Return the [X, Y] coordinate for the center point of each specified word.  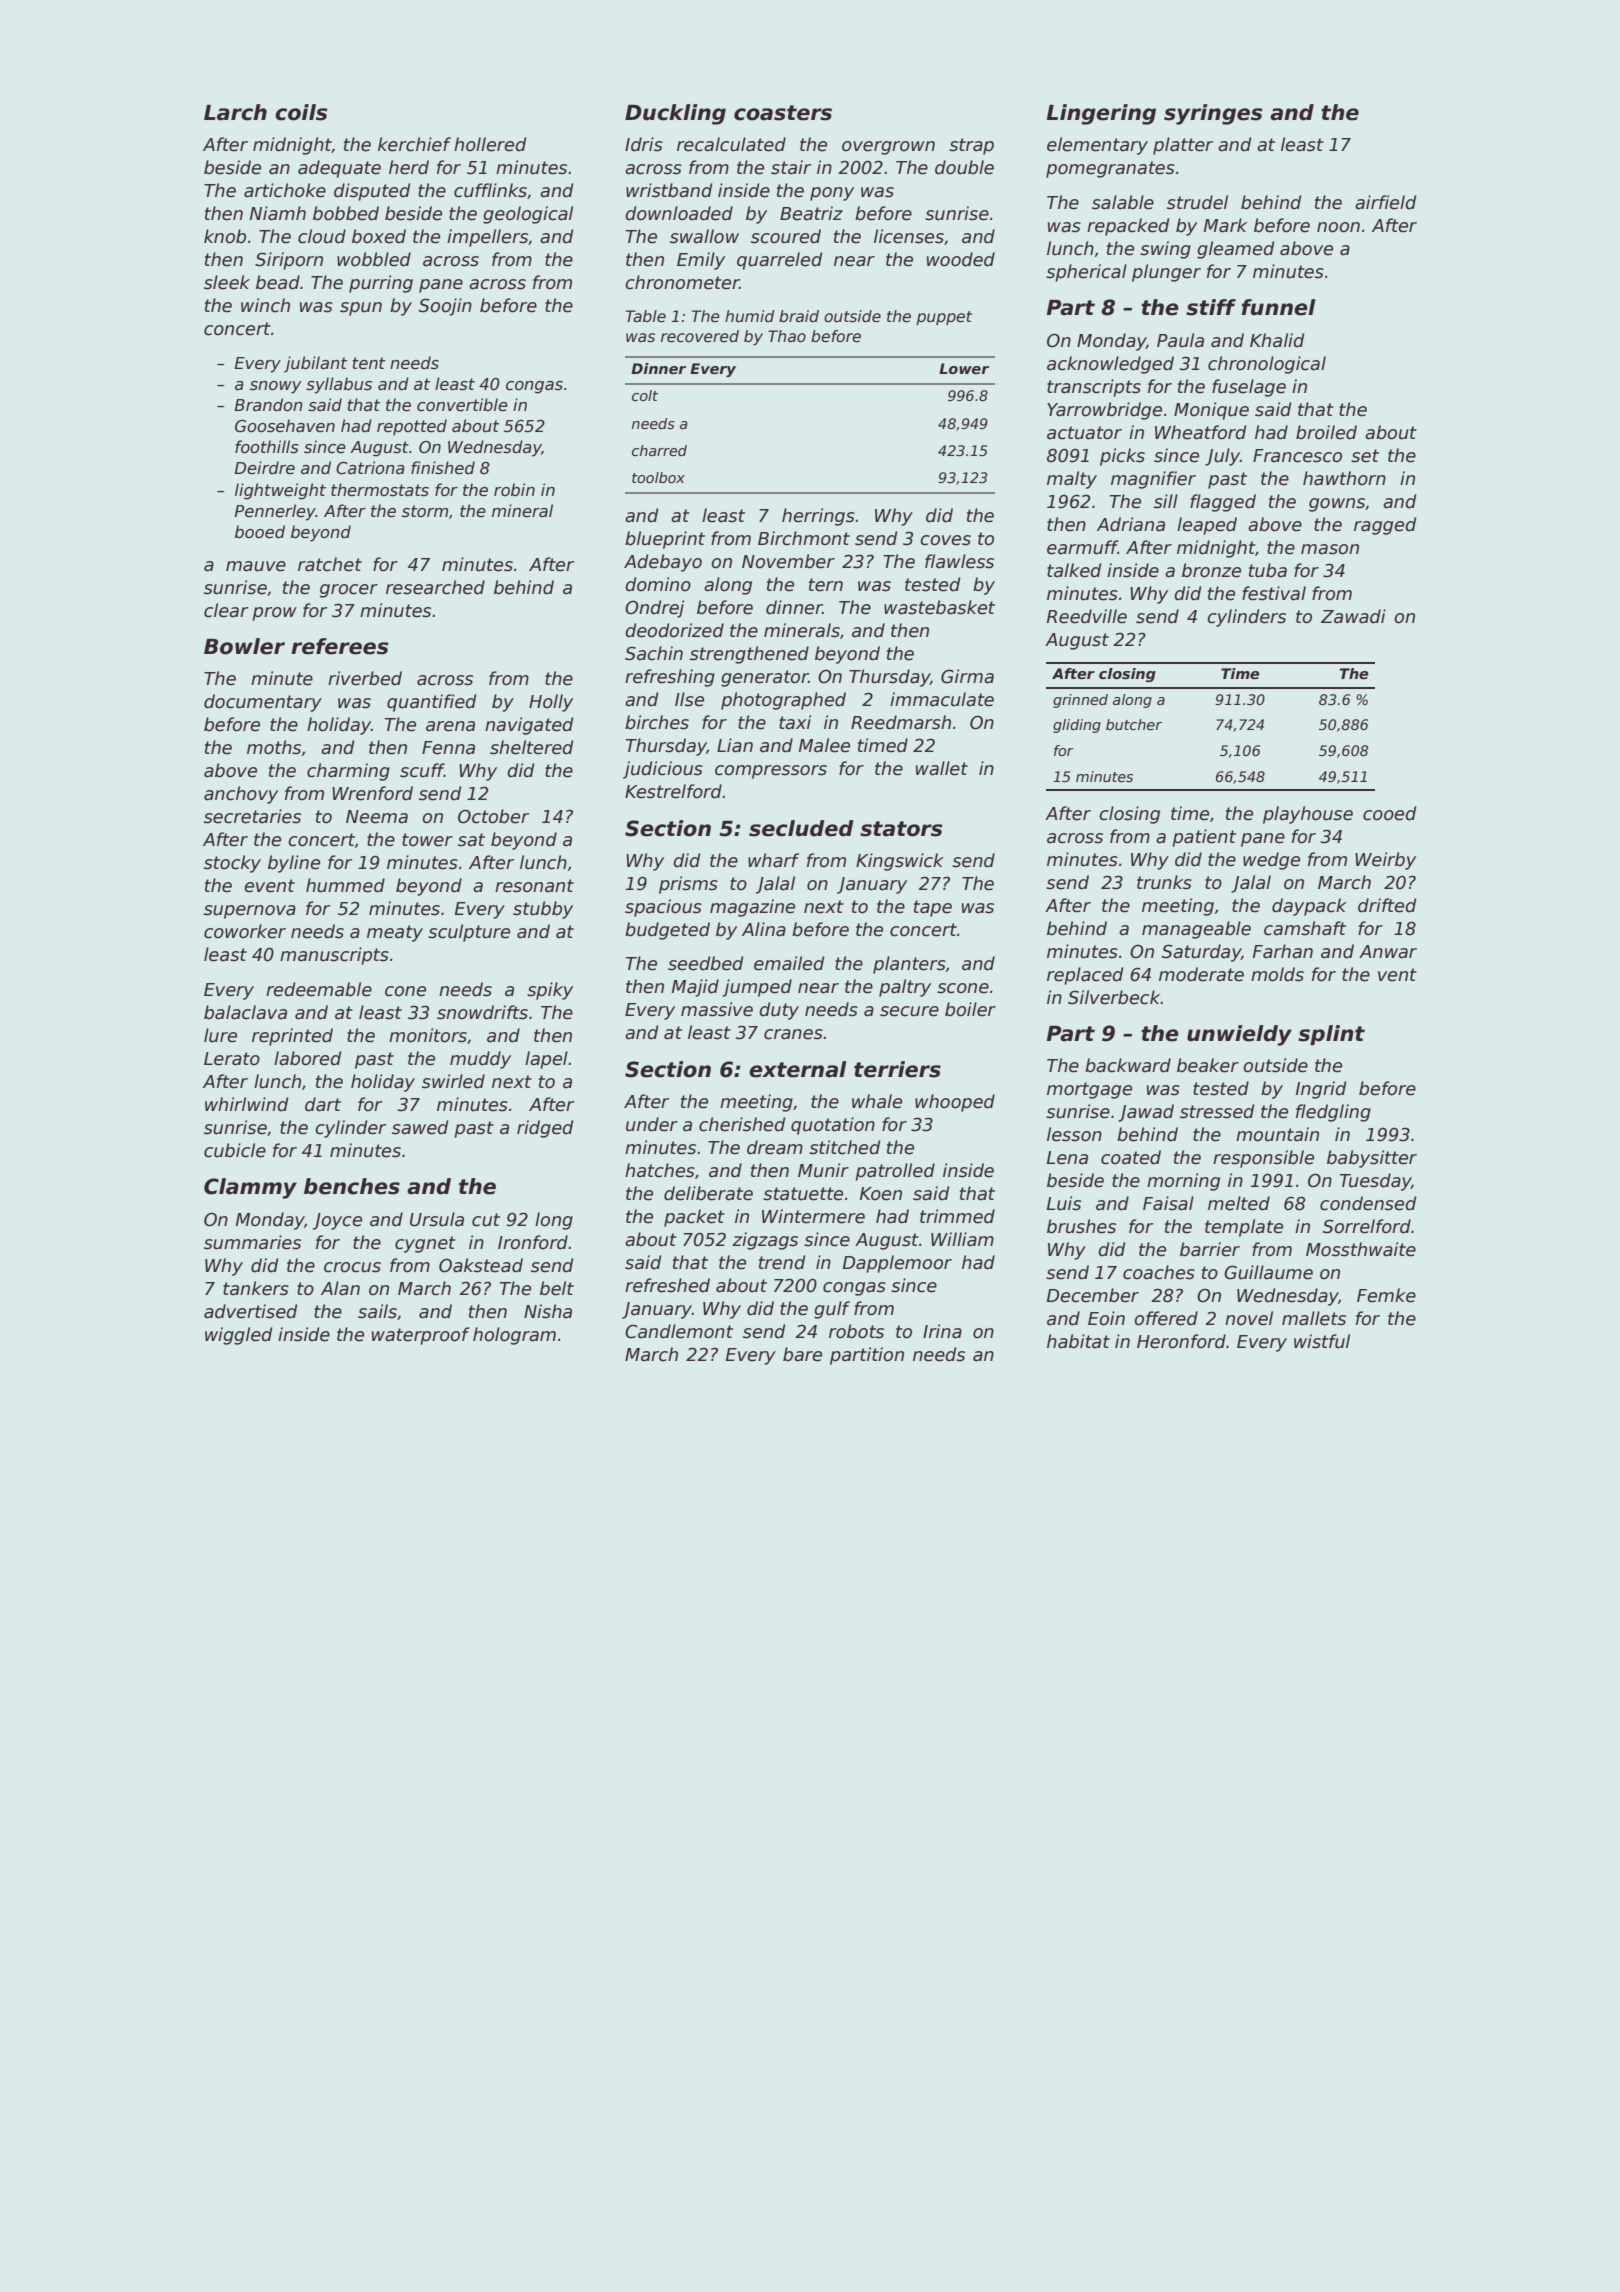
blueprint [665, 540]
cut [486, 1220]
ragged [1385, 526]
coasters [783, 113]
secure [909, 1011]
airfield [1385, 202]
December [1093, 1295]
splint [1331, 1035]
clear [226, 610]
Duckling [675, 114]
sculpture [469, 933]
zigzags [765, 1241]
